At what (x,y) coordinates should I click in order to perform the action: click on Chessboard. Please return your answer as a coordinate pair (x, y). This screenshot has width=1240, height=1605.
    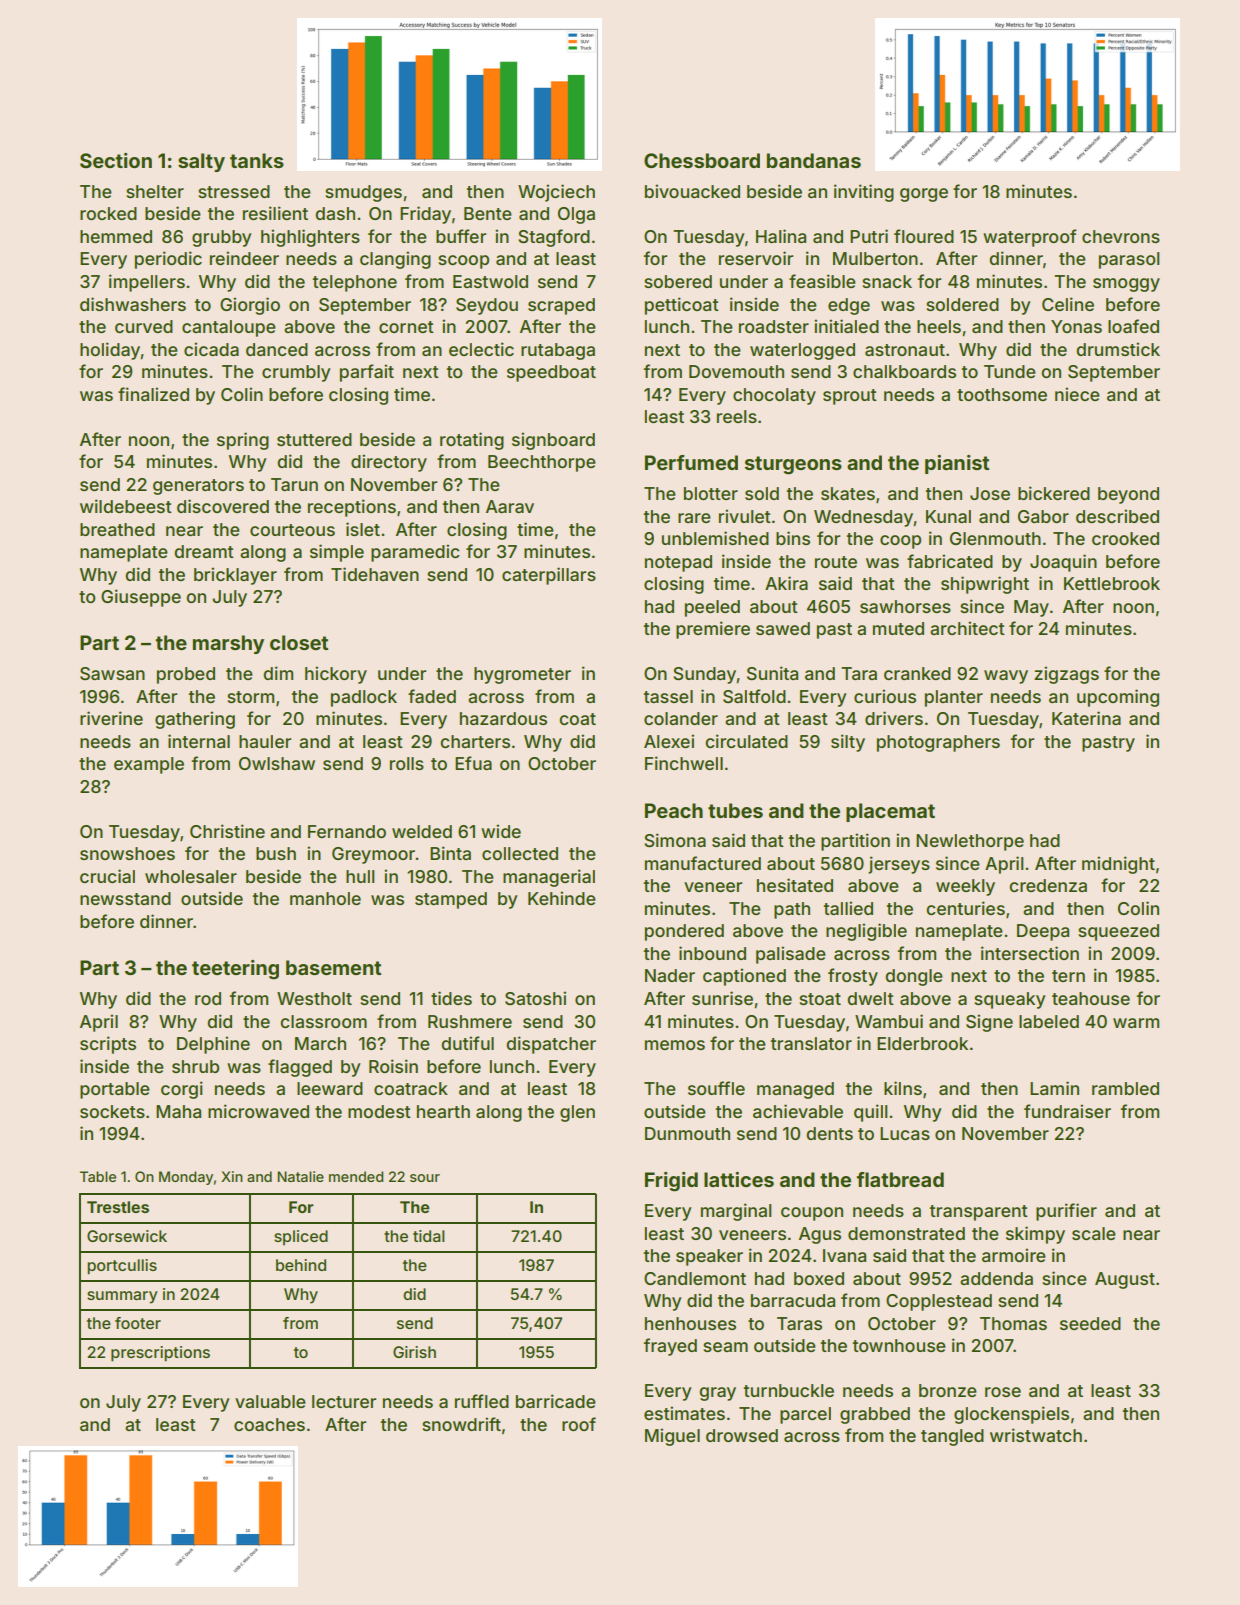
    Looking at the image, I should click on (702, 160).
